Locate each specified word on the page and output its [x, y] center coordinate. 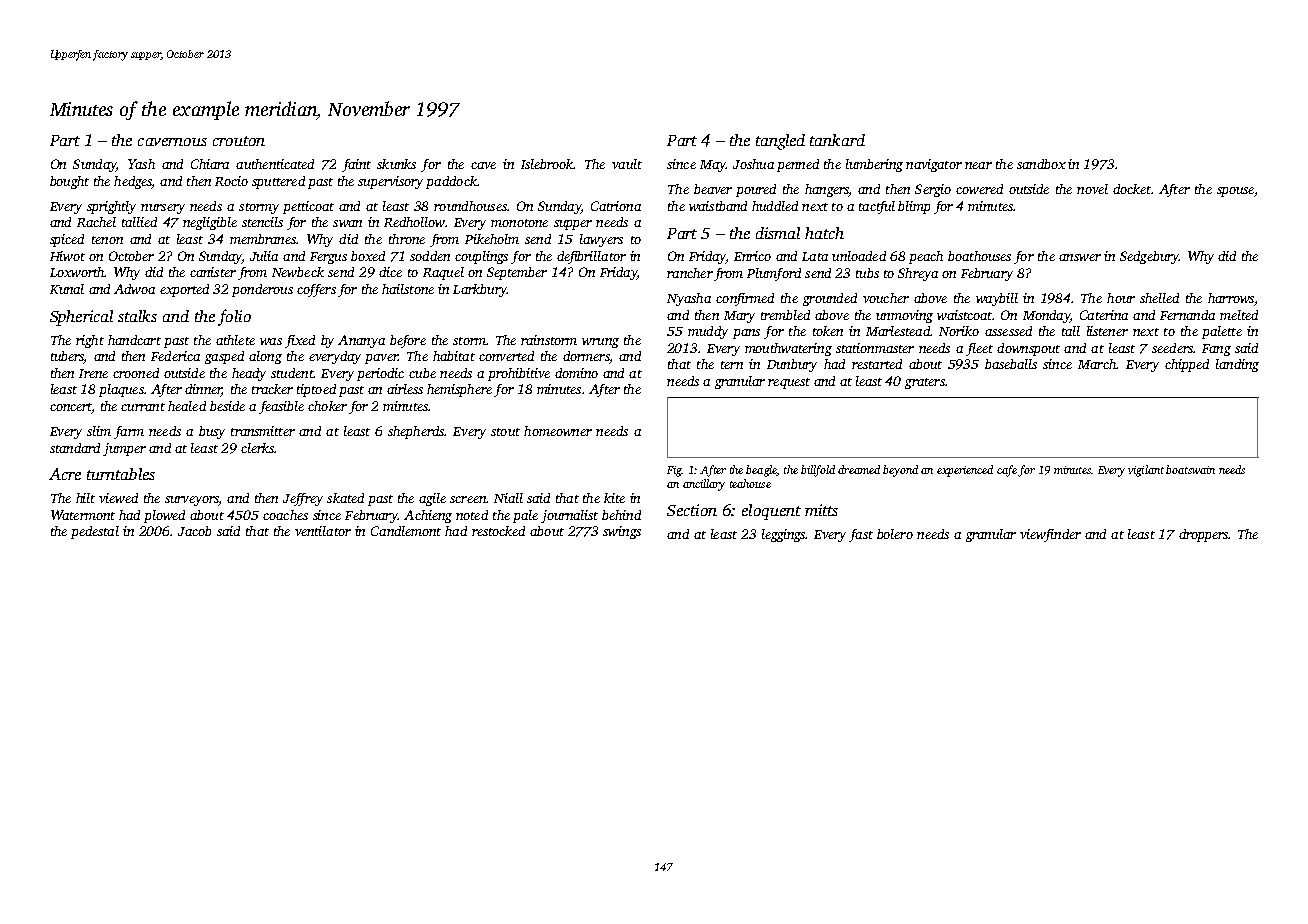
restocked [498, 531]
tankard [837, 140]
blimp [914, 207]
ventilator [323, 531]
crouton [239, 141]
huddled [775, 206]
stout [505, 432]
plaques [121, 390]
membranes [263, 239]
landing [1237, 365]
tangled [780, 142]
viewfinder [1050, 535]
